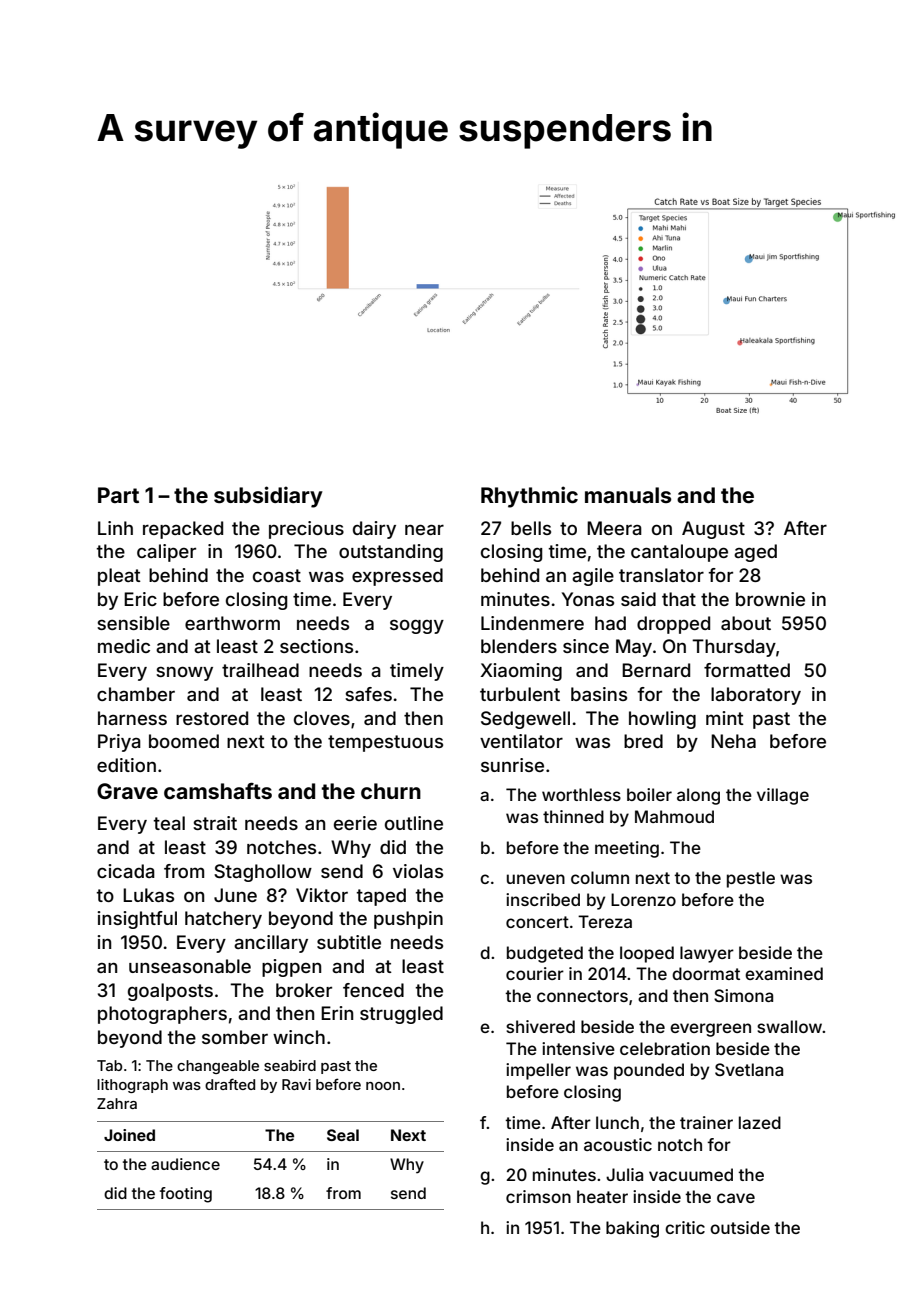 This image has height=1314, width=924. What do you see at coordinates (124, 646) in the image?
I see `medic` at bounding box center [124, 646].
